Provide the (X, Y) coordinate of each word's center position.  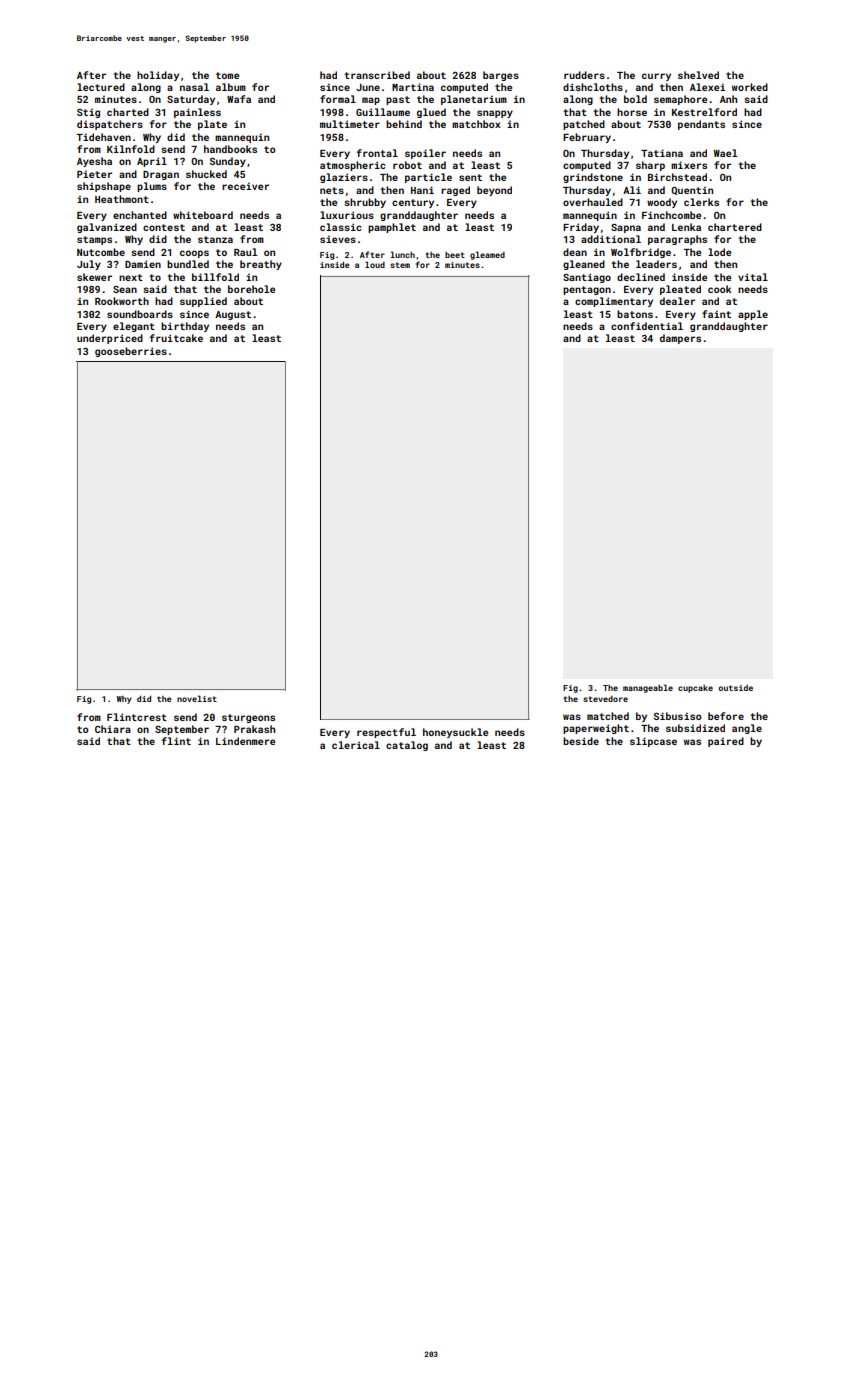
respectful (386, 733)
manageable (648, 688)
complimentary (614, 302)
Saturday (191, 100)
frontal (377, 153)
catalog (407, 746)
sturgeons (248, 718)
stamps (94, 240)
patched (584, 125)
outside (735, 688)
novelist (197, 698)
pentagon (587, 290)
